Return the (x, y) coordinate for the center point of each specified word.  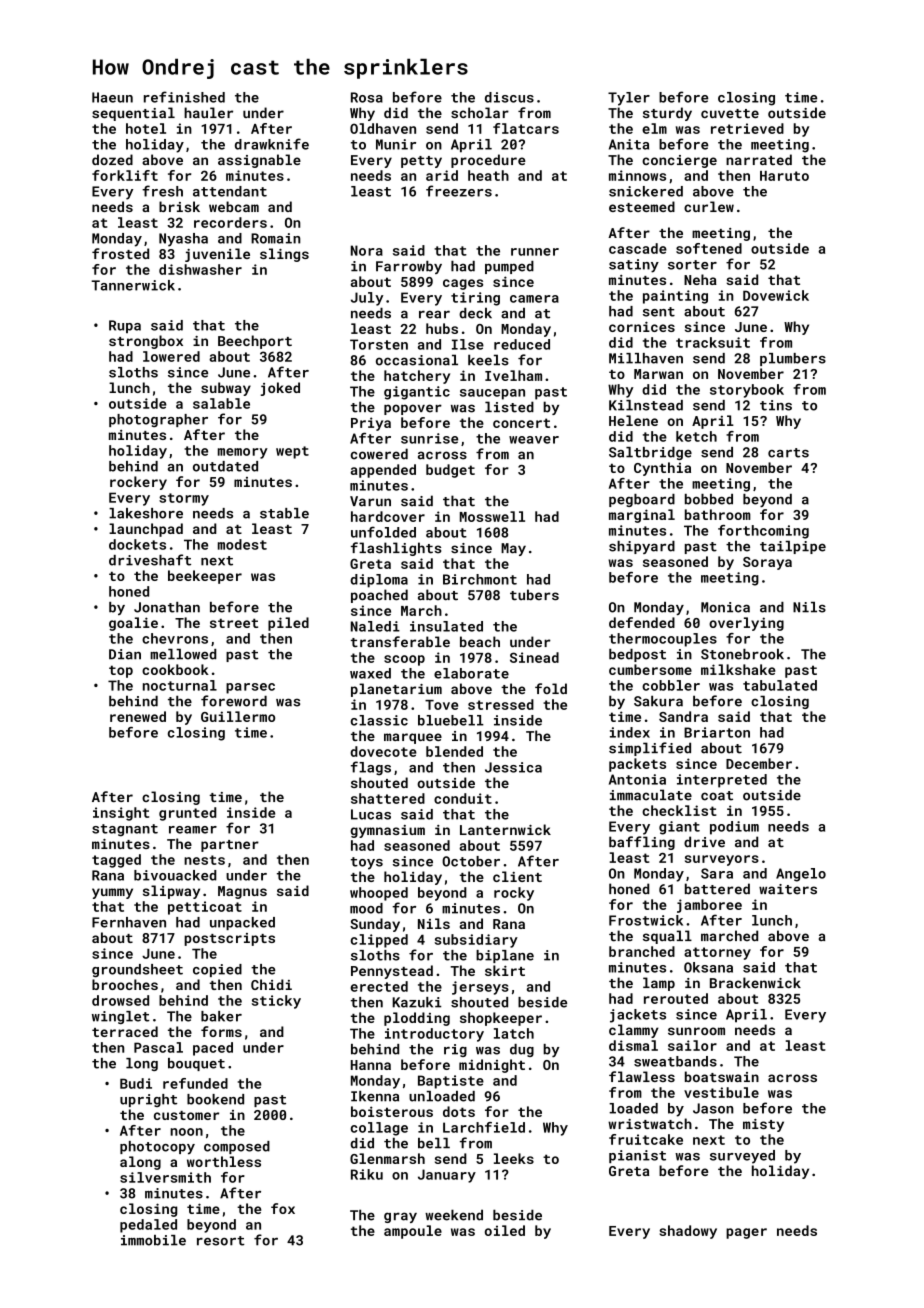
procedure (488, 161)
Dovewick (776, 295)
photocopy (157, 1148)
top (121, 671)
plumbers (793, 359)
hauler (208, 112)
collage (379, 1129)
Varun (370, 501)
